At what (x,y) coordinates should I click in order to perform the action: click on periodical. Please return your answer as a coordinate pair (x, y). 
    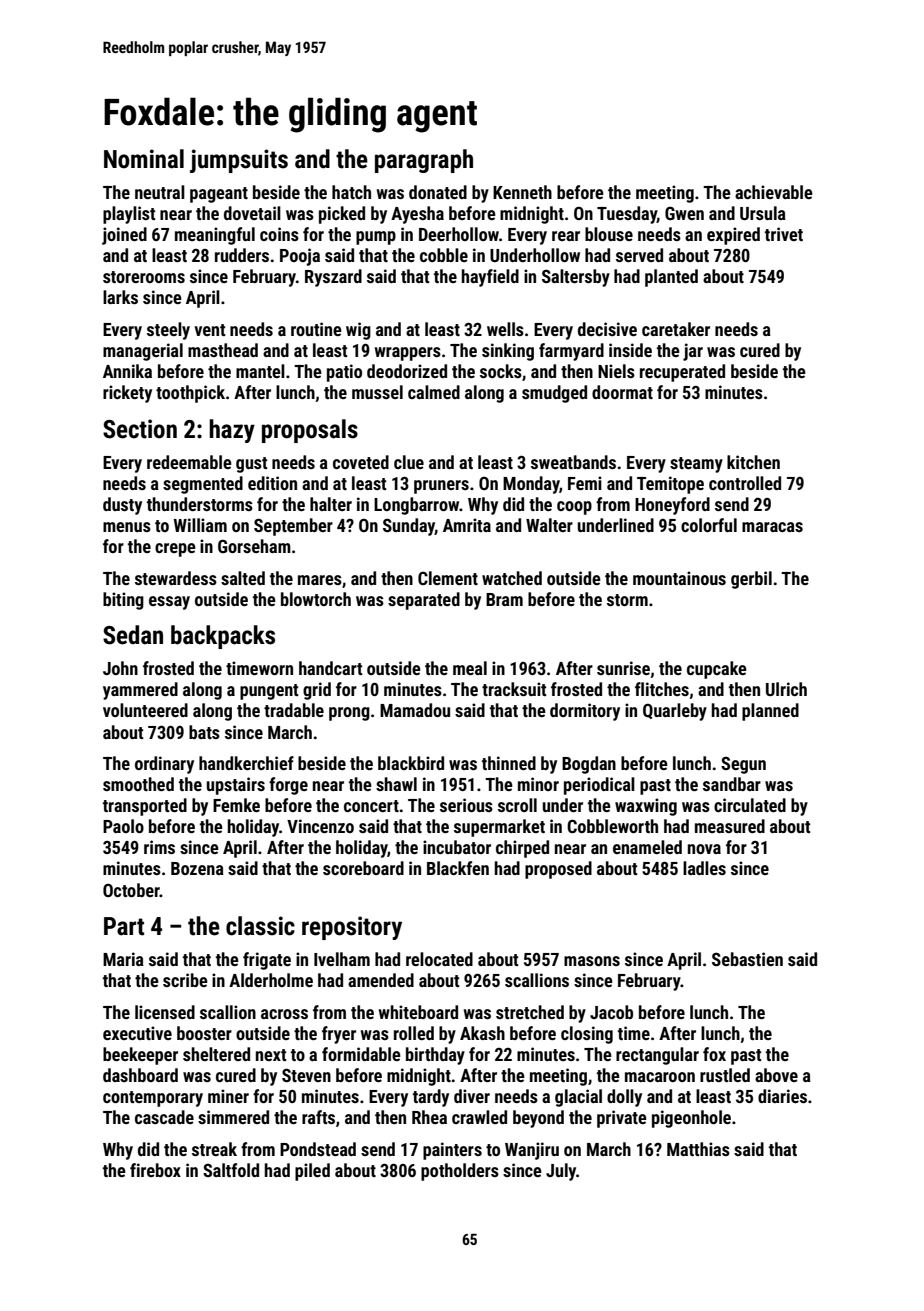
    Looking at the image, I should click on (599, 786).
